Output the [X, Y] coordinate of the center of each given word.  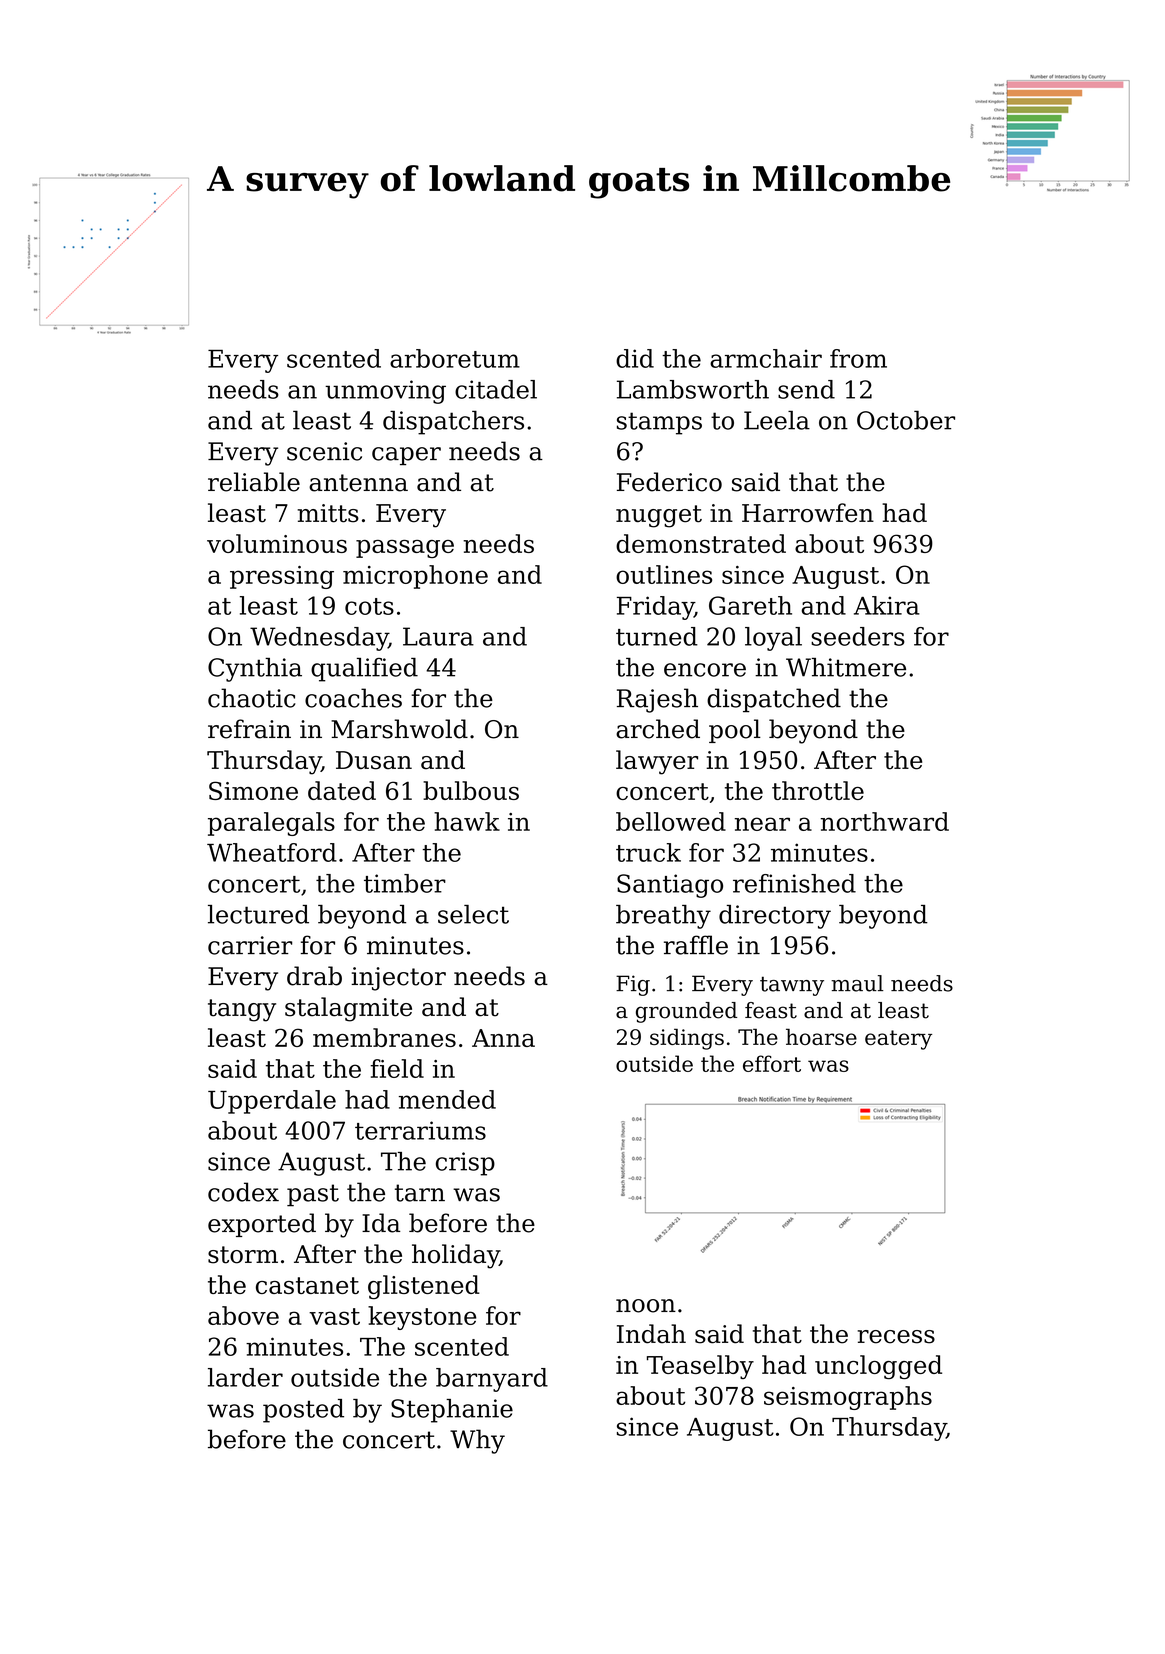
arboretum [455, 358]
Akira [887, 605]
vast [334, 1316]
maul [857, 983]
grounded [686, 1012]
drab [314, 976]
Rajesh [657, 700]
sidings [687, 1039]
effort [772, 1063]
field [397, 1068]
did [635, 358]
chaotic [252, 698]
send [806, 389]
